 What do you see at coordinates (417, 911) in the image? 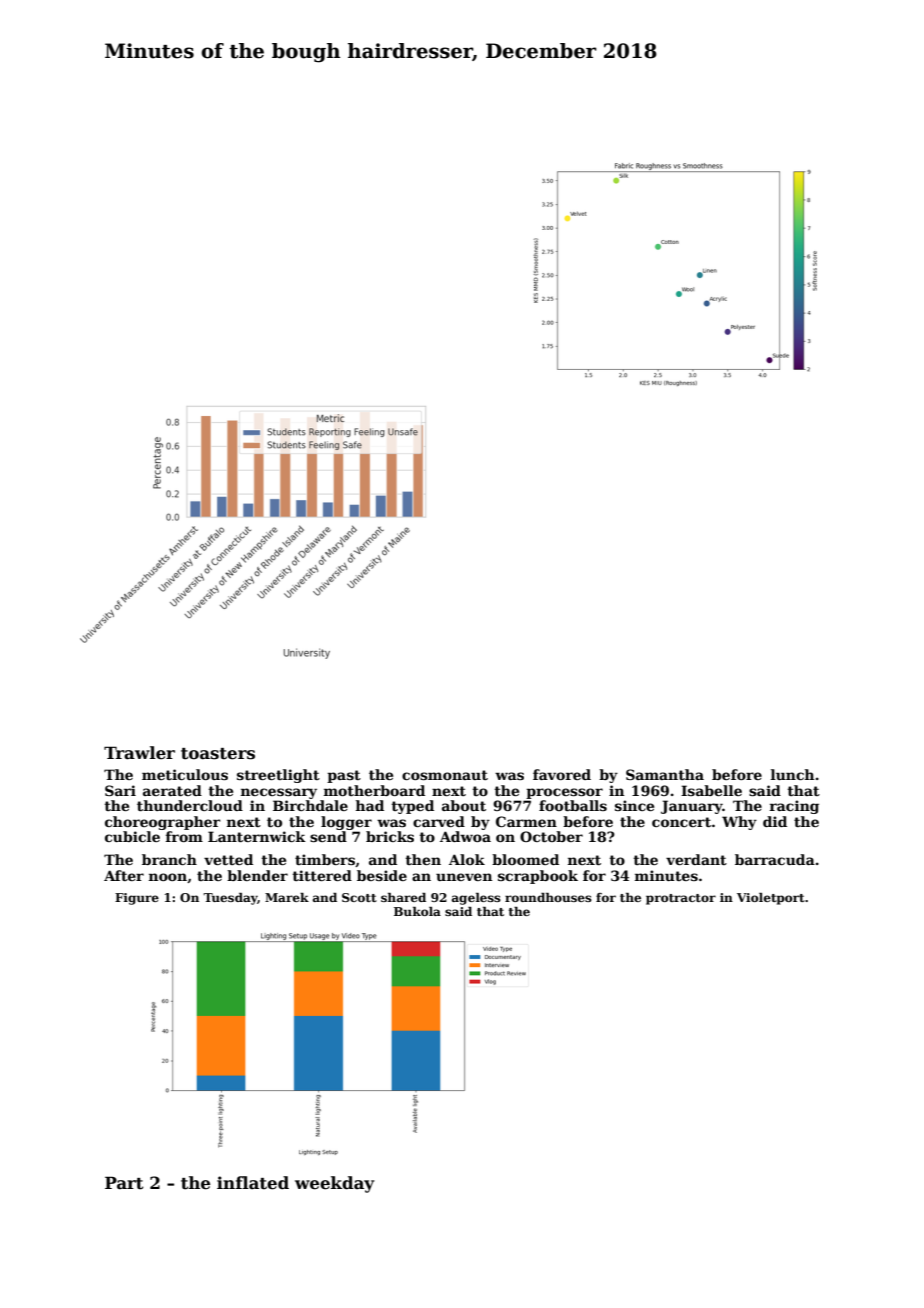
I see `Bukola` at bounding box center [417, 911].
